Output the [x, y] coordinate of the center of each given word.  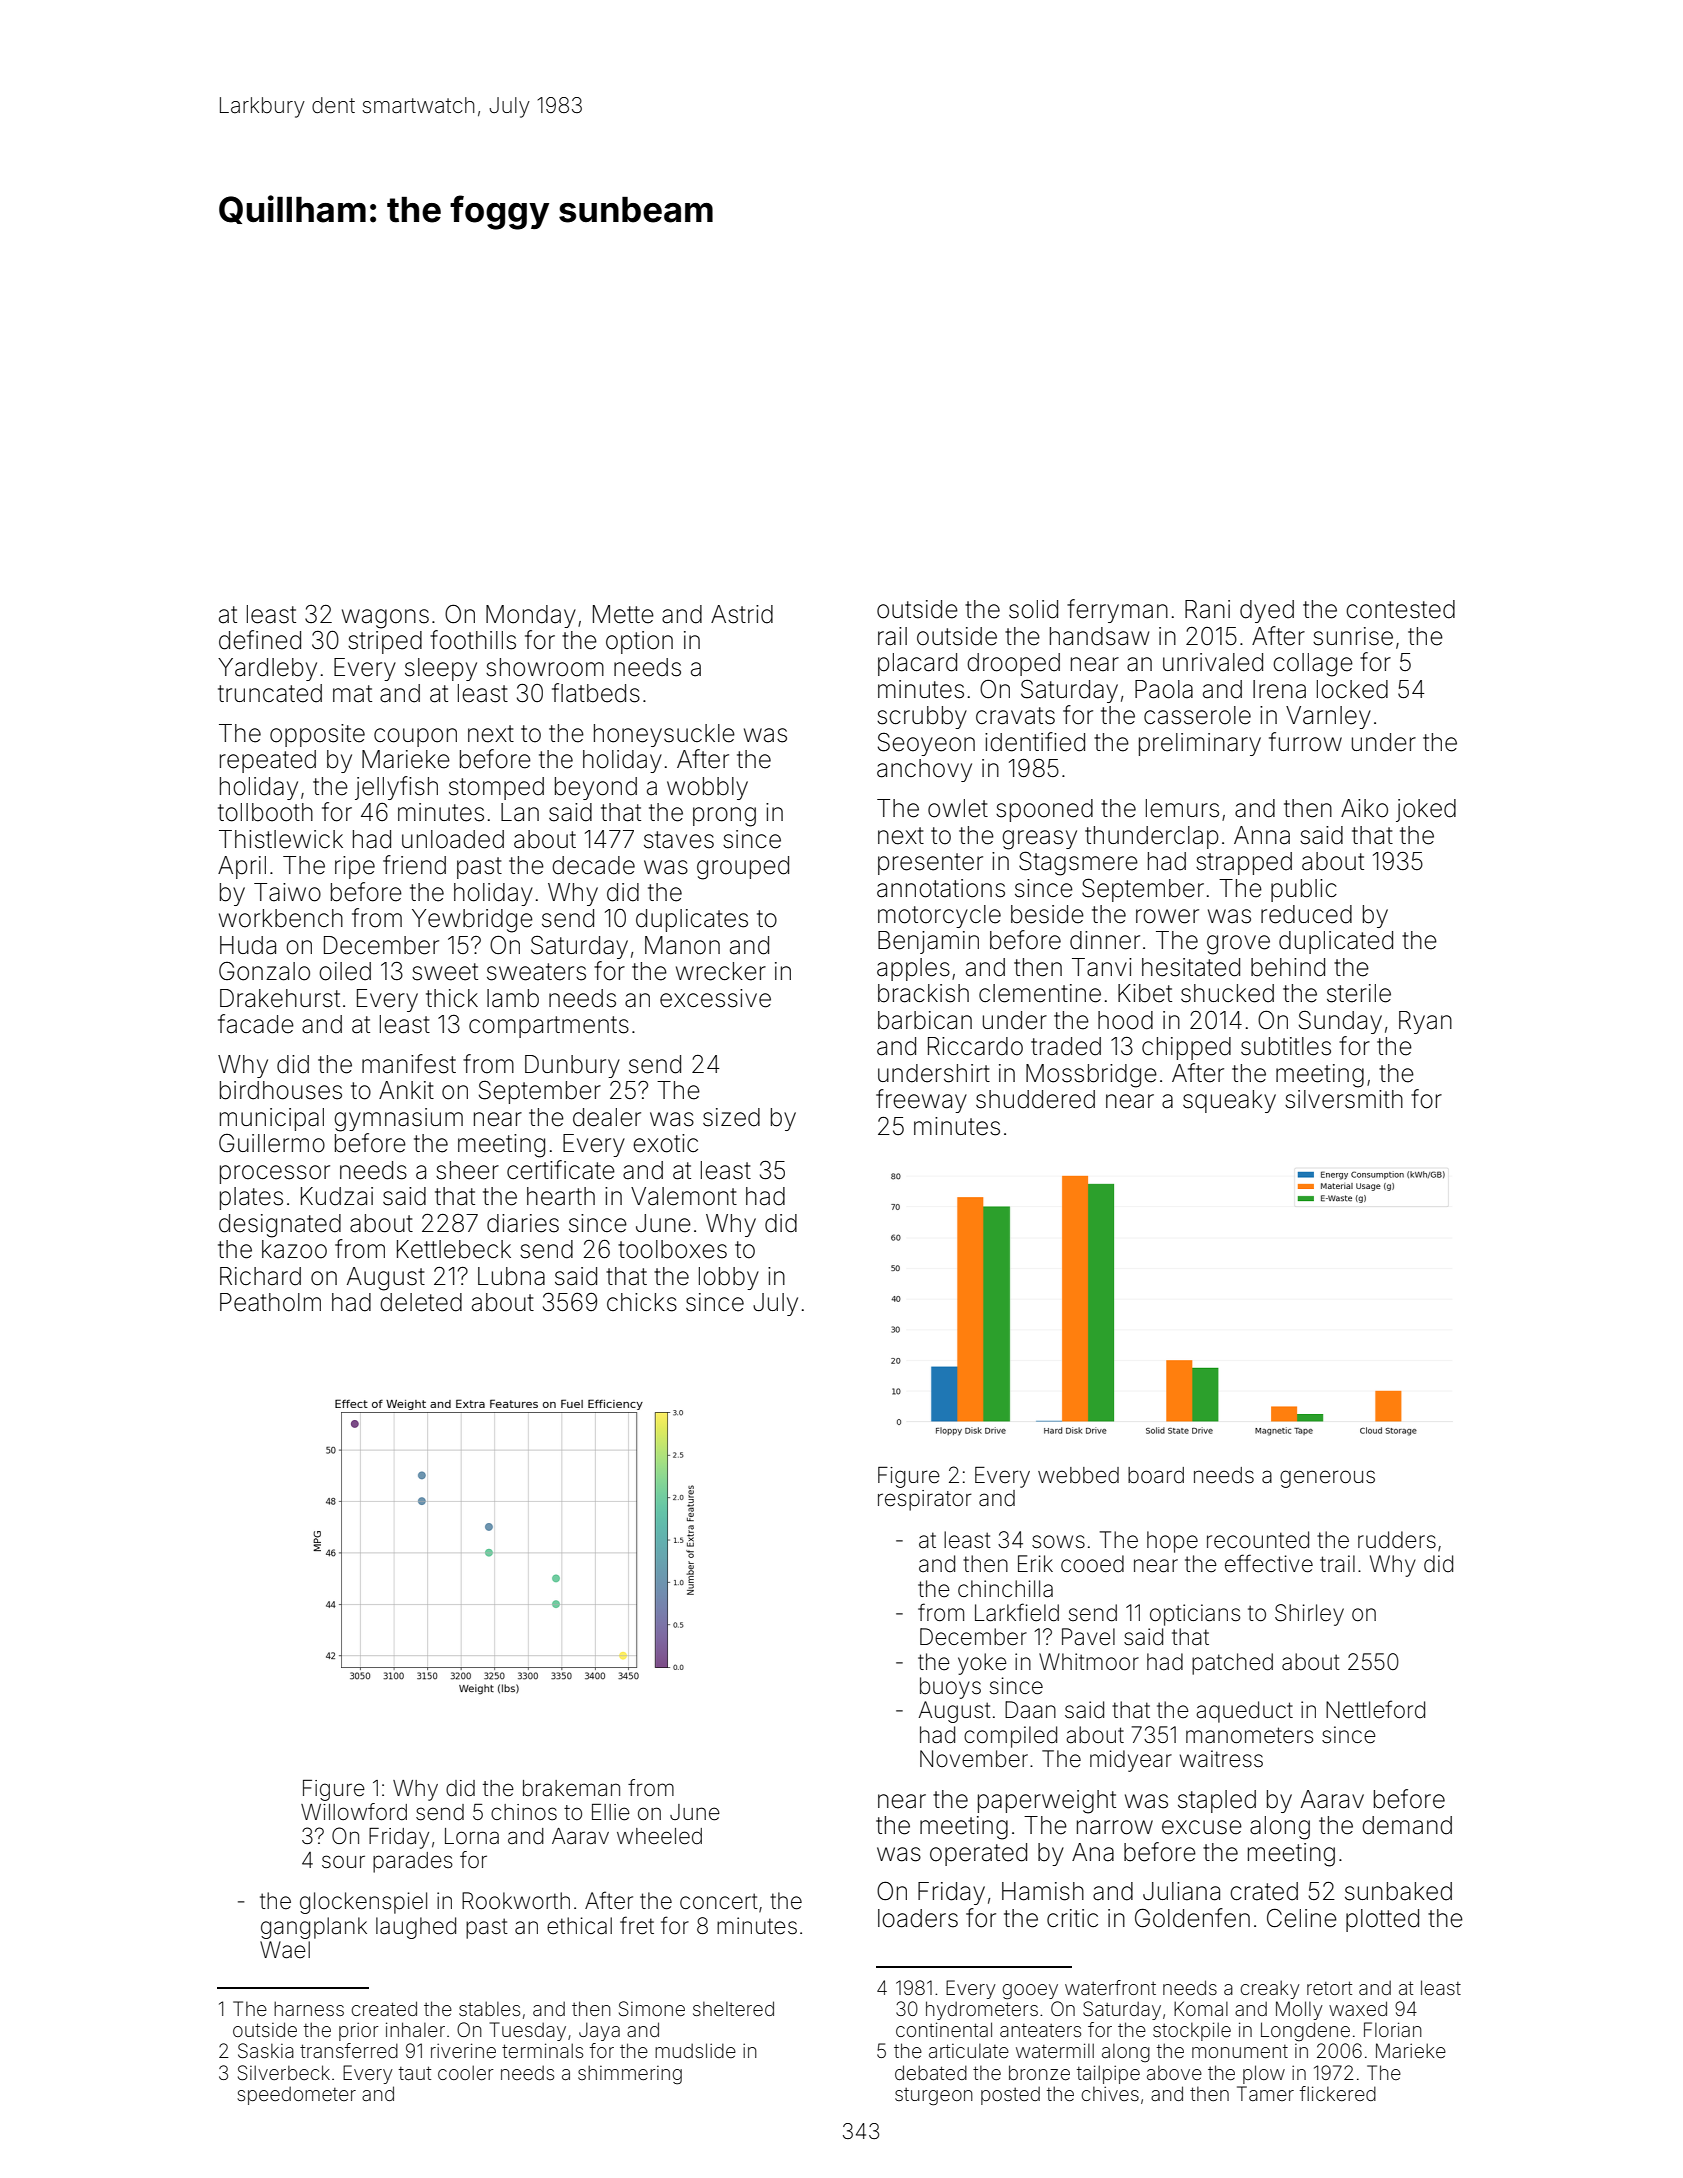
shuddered [1035, 1099]
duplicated [1336, 942]
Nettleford [1375, 1709]
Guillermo [272, 1143]
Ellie [611, 1812]
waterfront [1110, 1987]
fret [637, 1925]
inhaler [415, 2029]
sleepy [441, 669]
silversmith [1344, 1099]
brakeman [571, 1788]
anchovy [924, 770]
